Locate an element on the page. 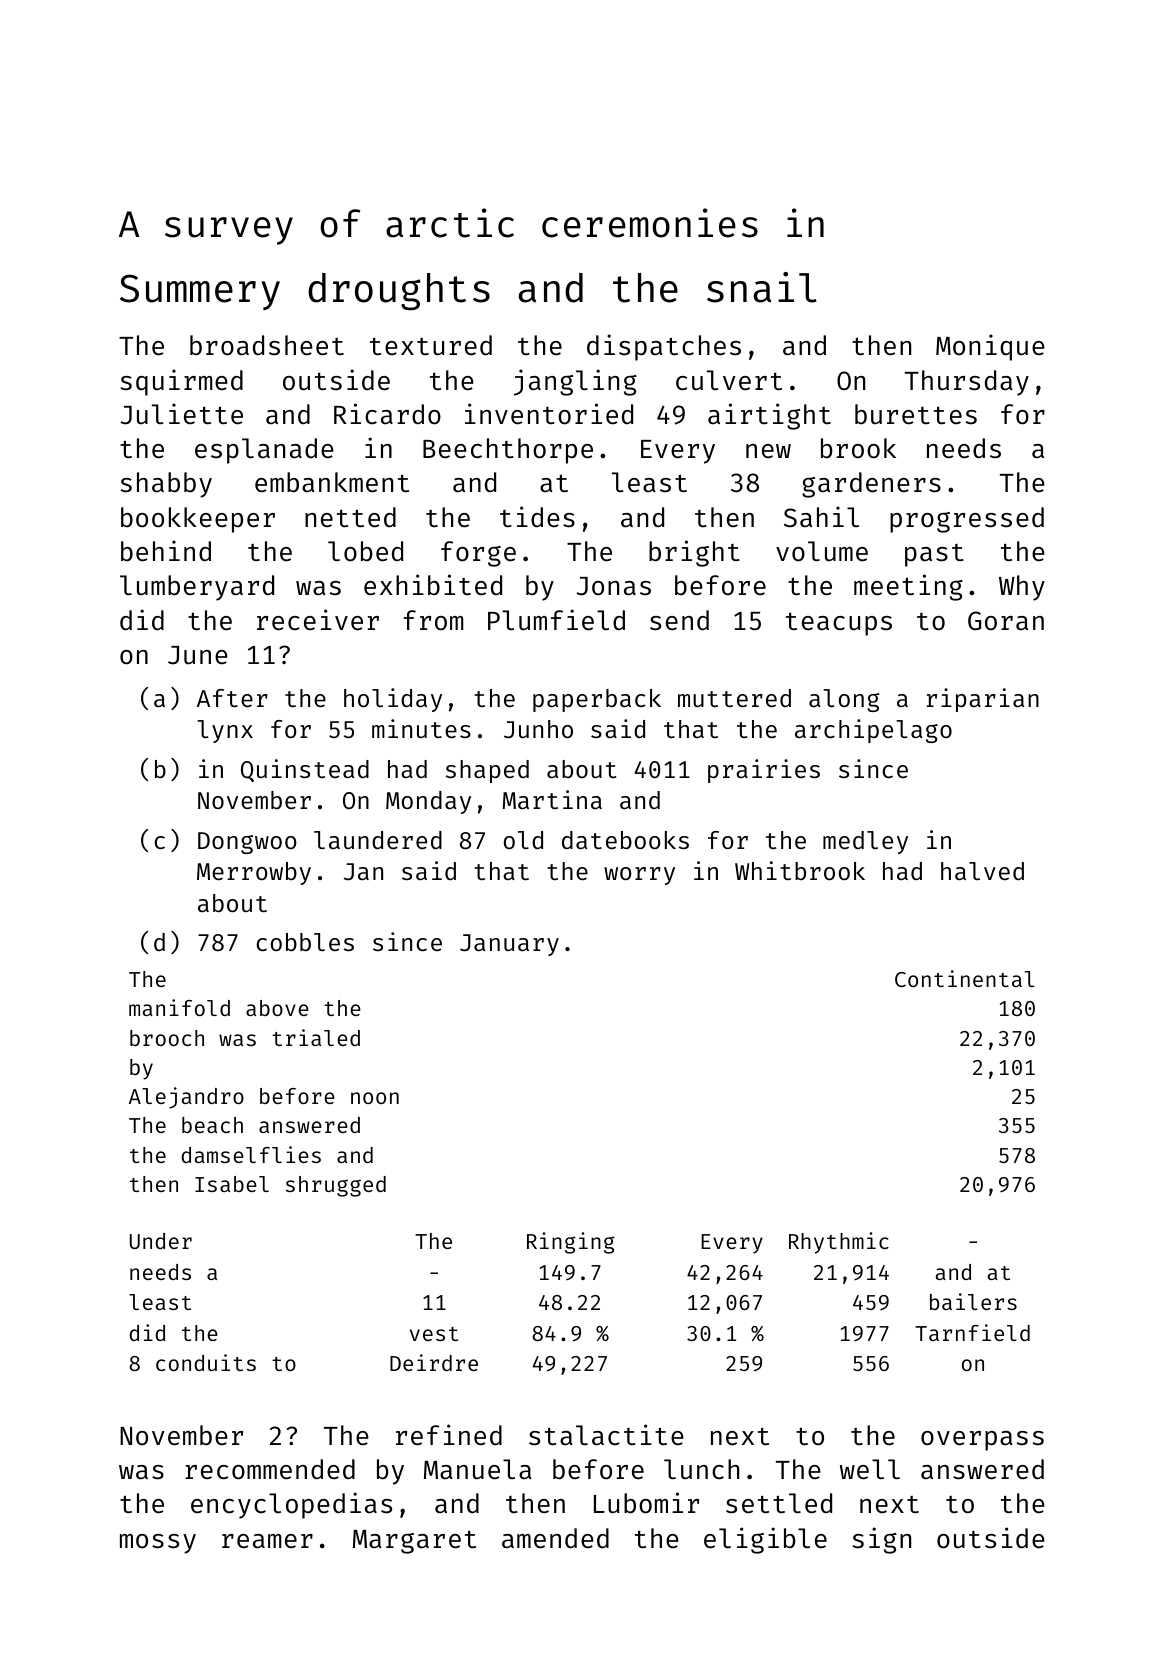 The image size is (1165, 1654). Monique is located at coordinates (990, 347).
